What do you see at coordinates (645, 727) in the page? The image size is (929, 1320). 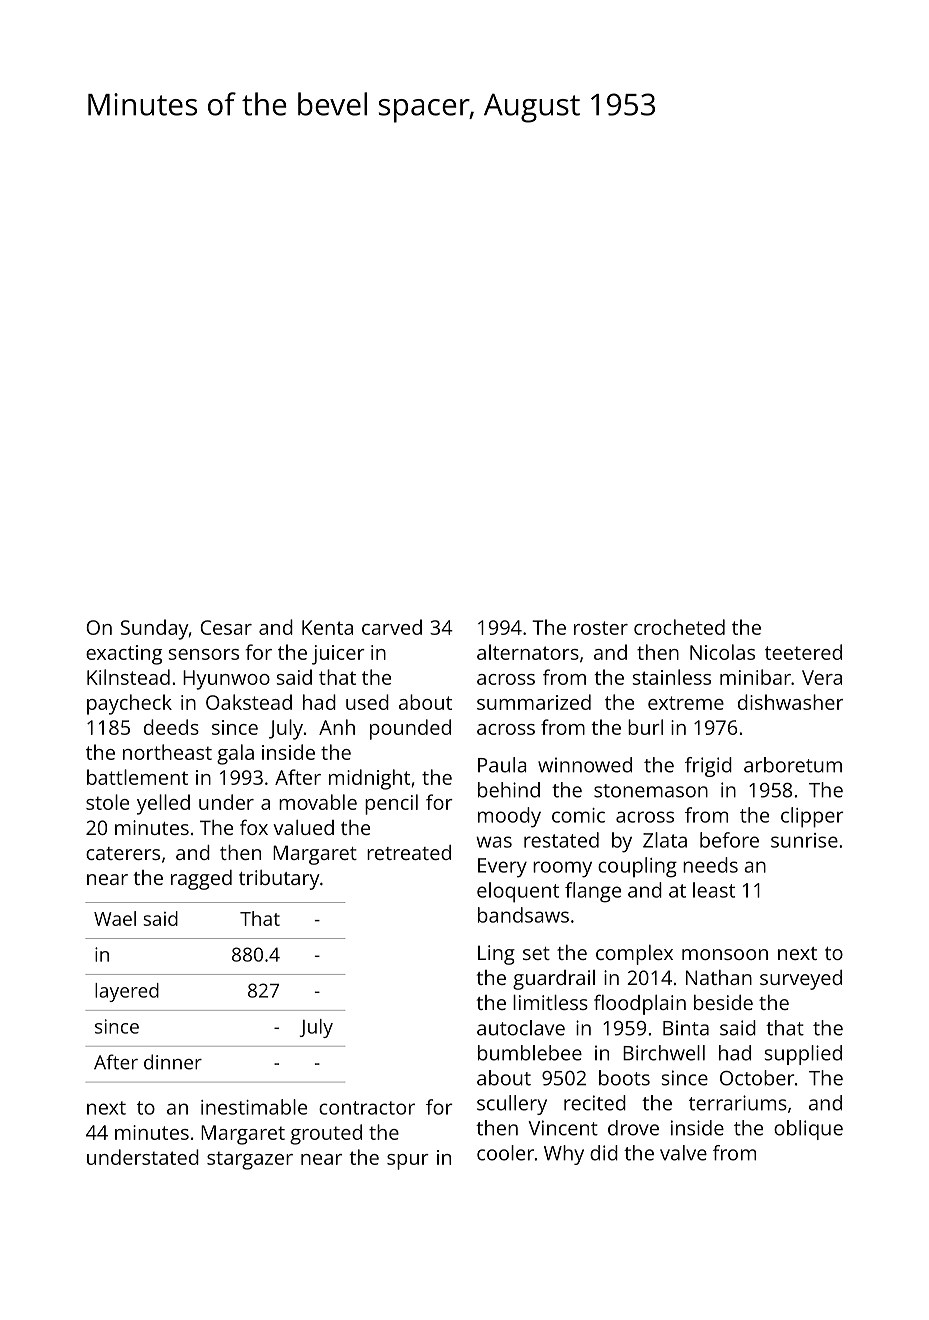 I see `burl` at bounding box center [645, 727].
